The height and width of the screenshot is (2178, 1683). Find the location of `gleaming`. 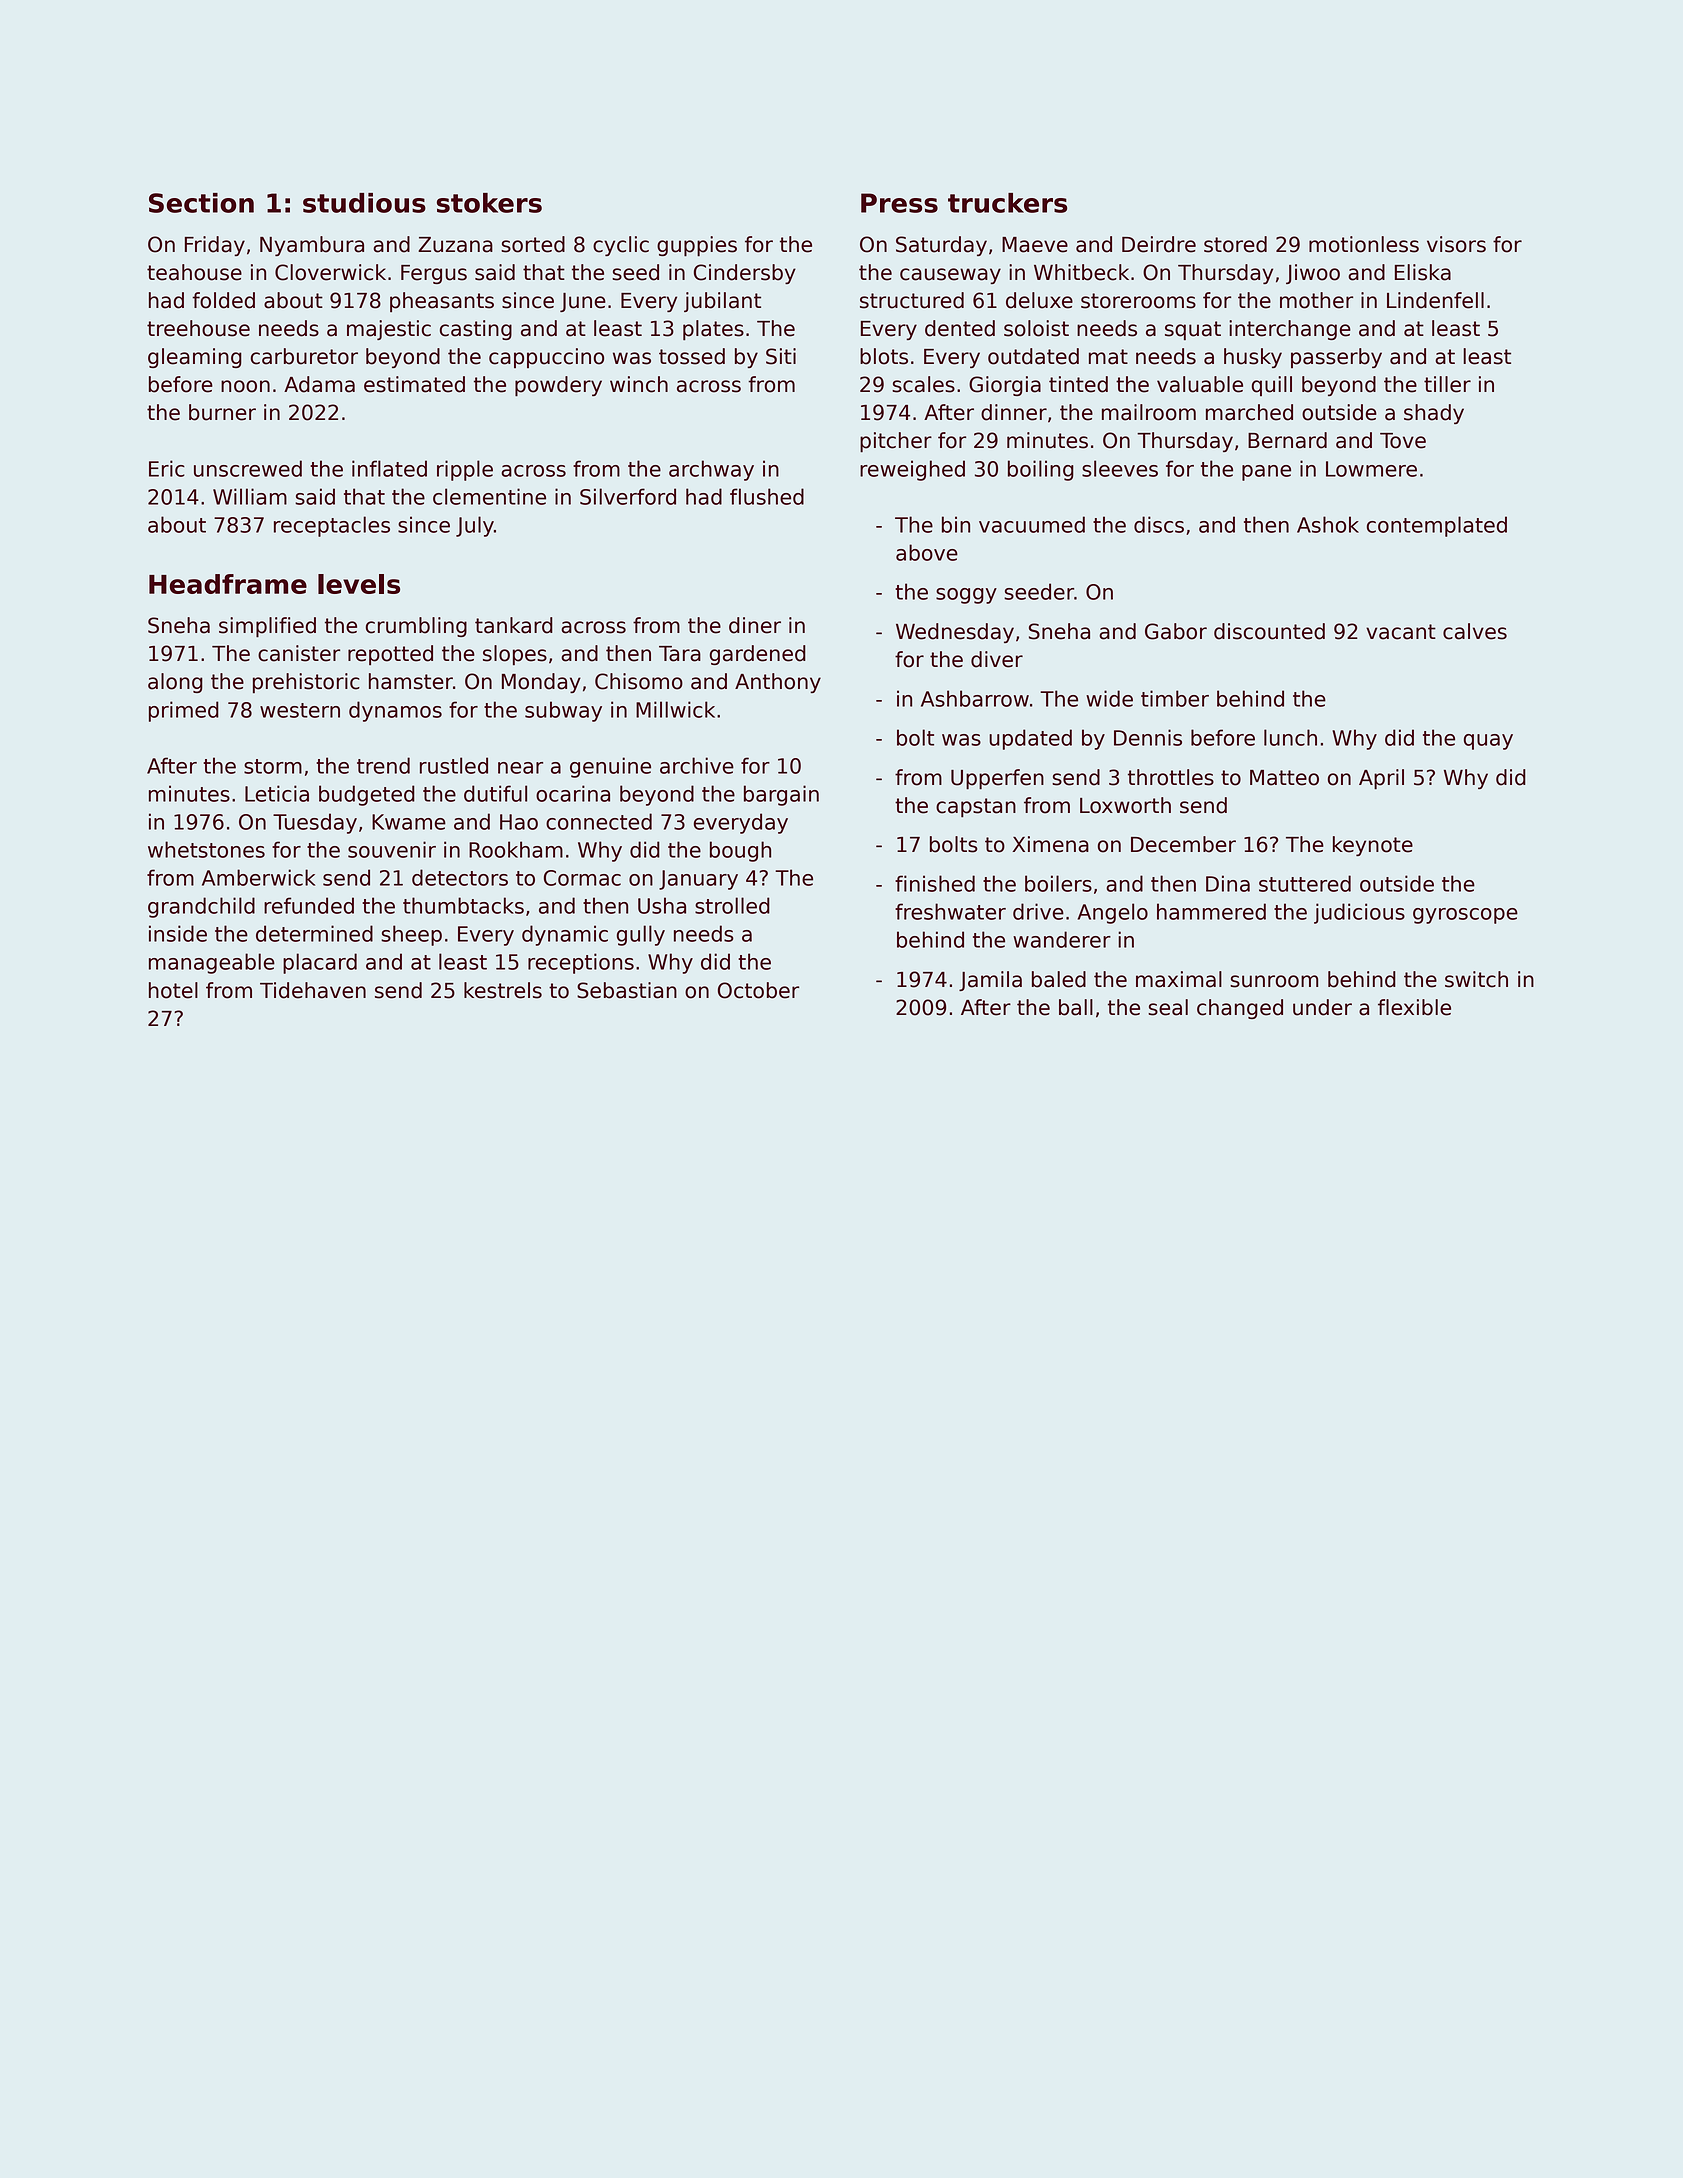

gleaming is located at coordinates (195, 358).
